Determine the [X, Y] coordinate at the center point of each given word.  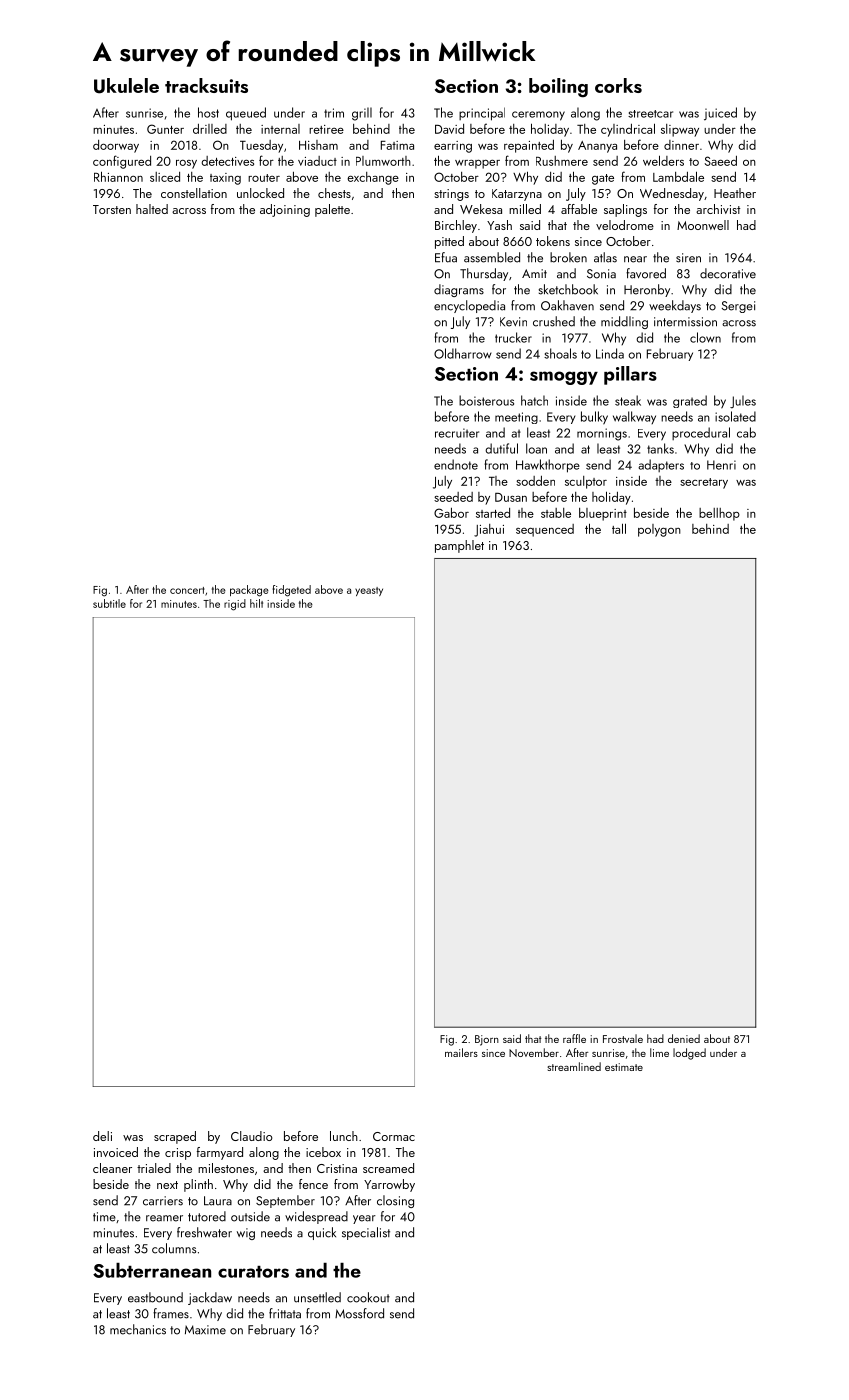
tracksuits [206, 85]
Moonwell [703, 225]
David [449, 129]
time [104, 1217]
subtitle [109, 603]
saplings [625, 210]
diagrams [459, 290]
